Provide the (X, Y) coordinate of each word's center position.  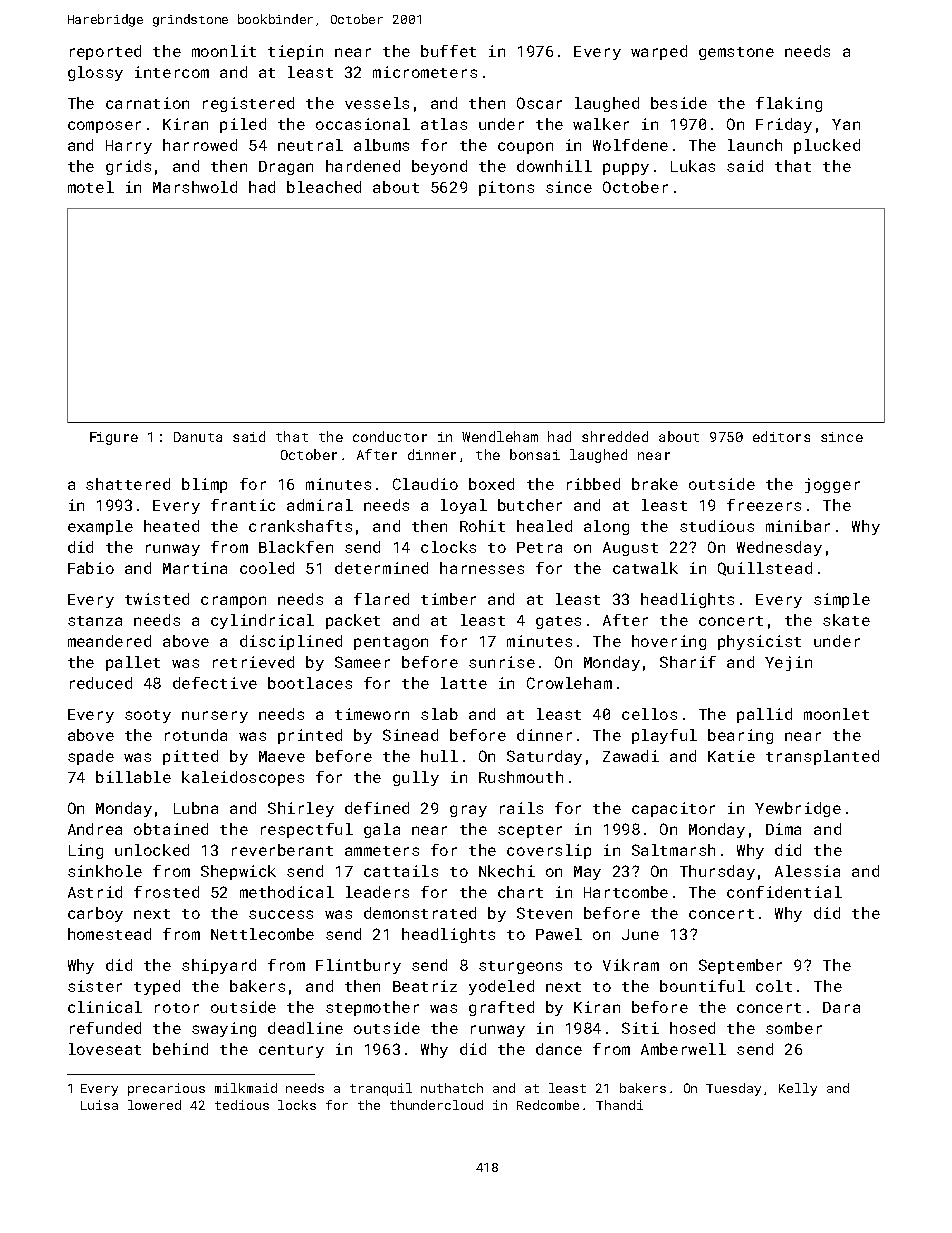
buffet (448, 51)
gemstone (736, 53)
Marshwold (195, 187)
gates (558, 622)
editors (781, 436)
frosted (166, 892)
